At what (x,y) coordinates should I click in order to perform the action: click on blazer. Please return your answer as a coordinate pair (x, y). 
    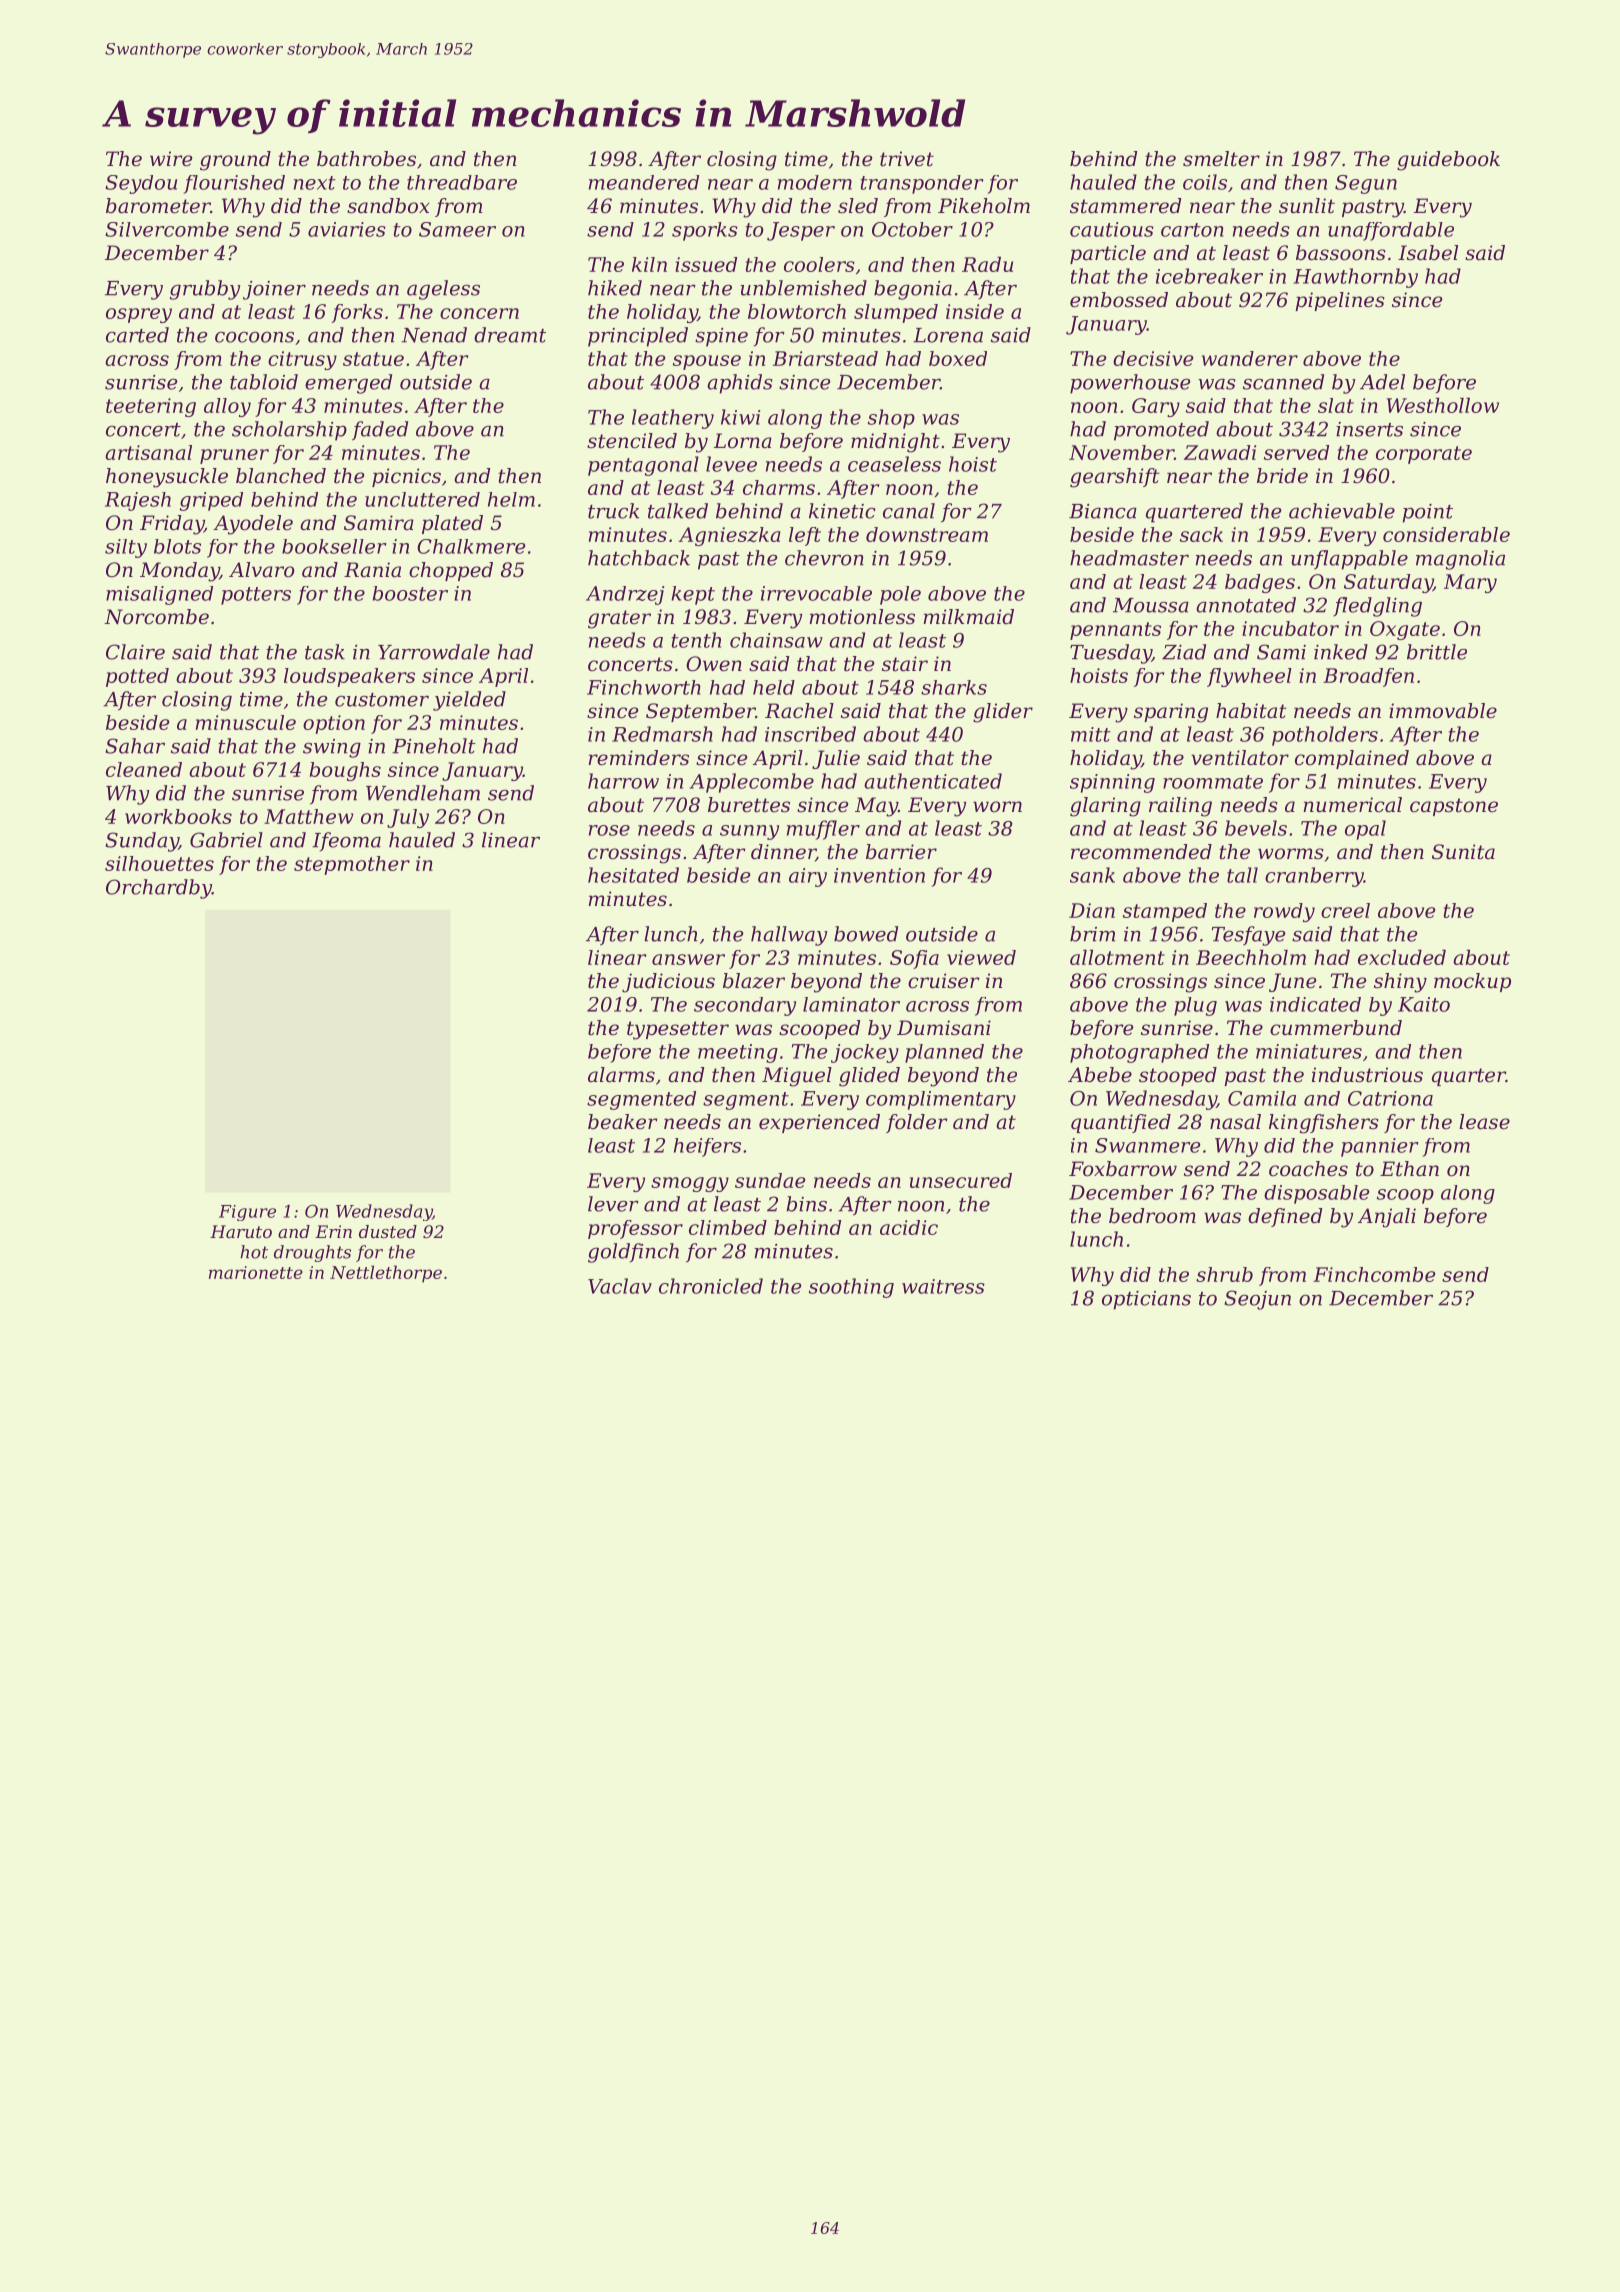
    Looking at the image, I should click on (754, 981).
